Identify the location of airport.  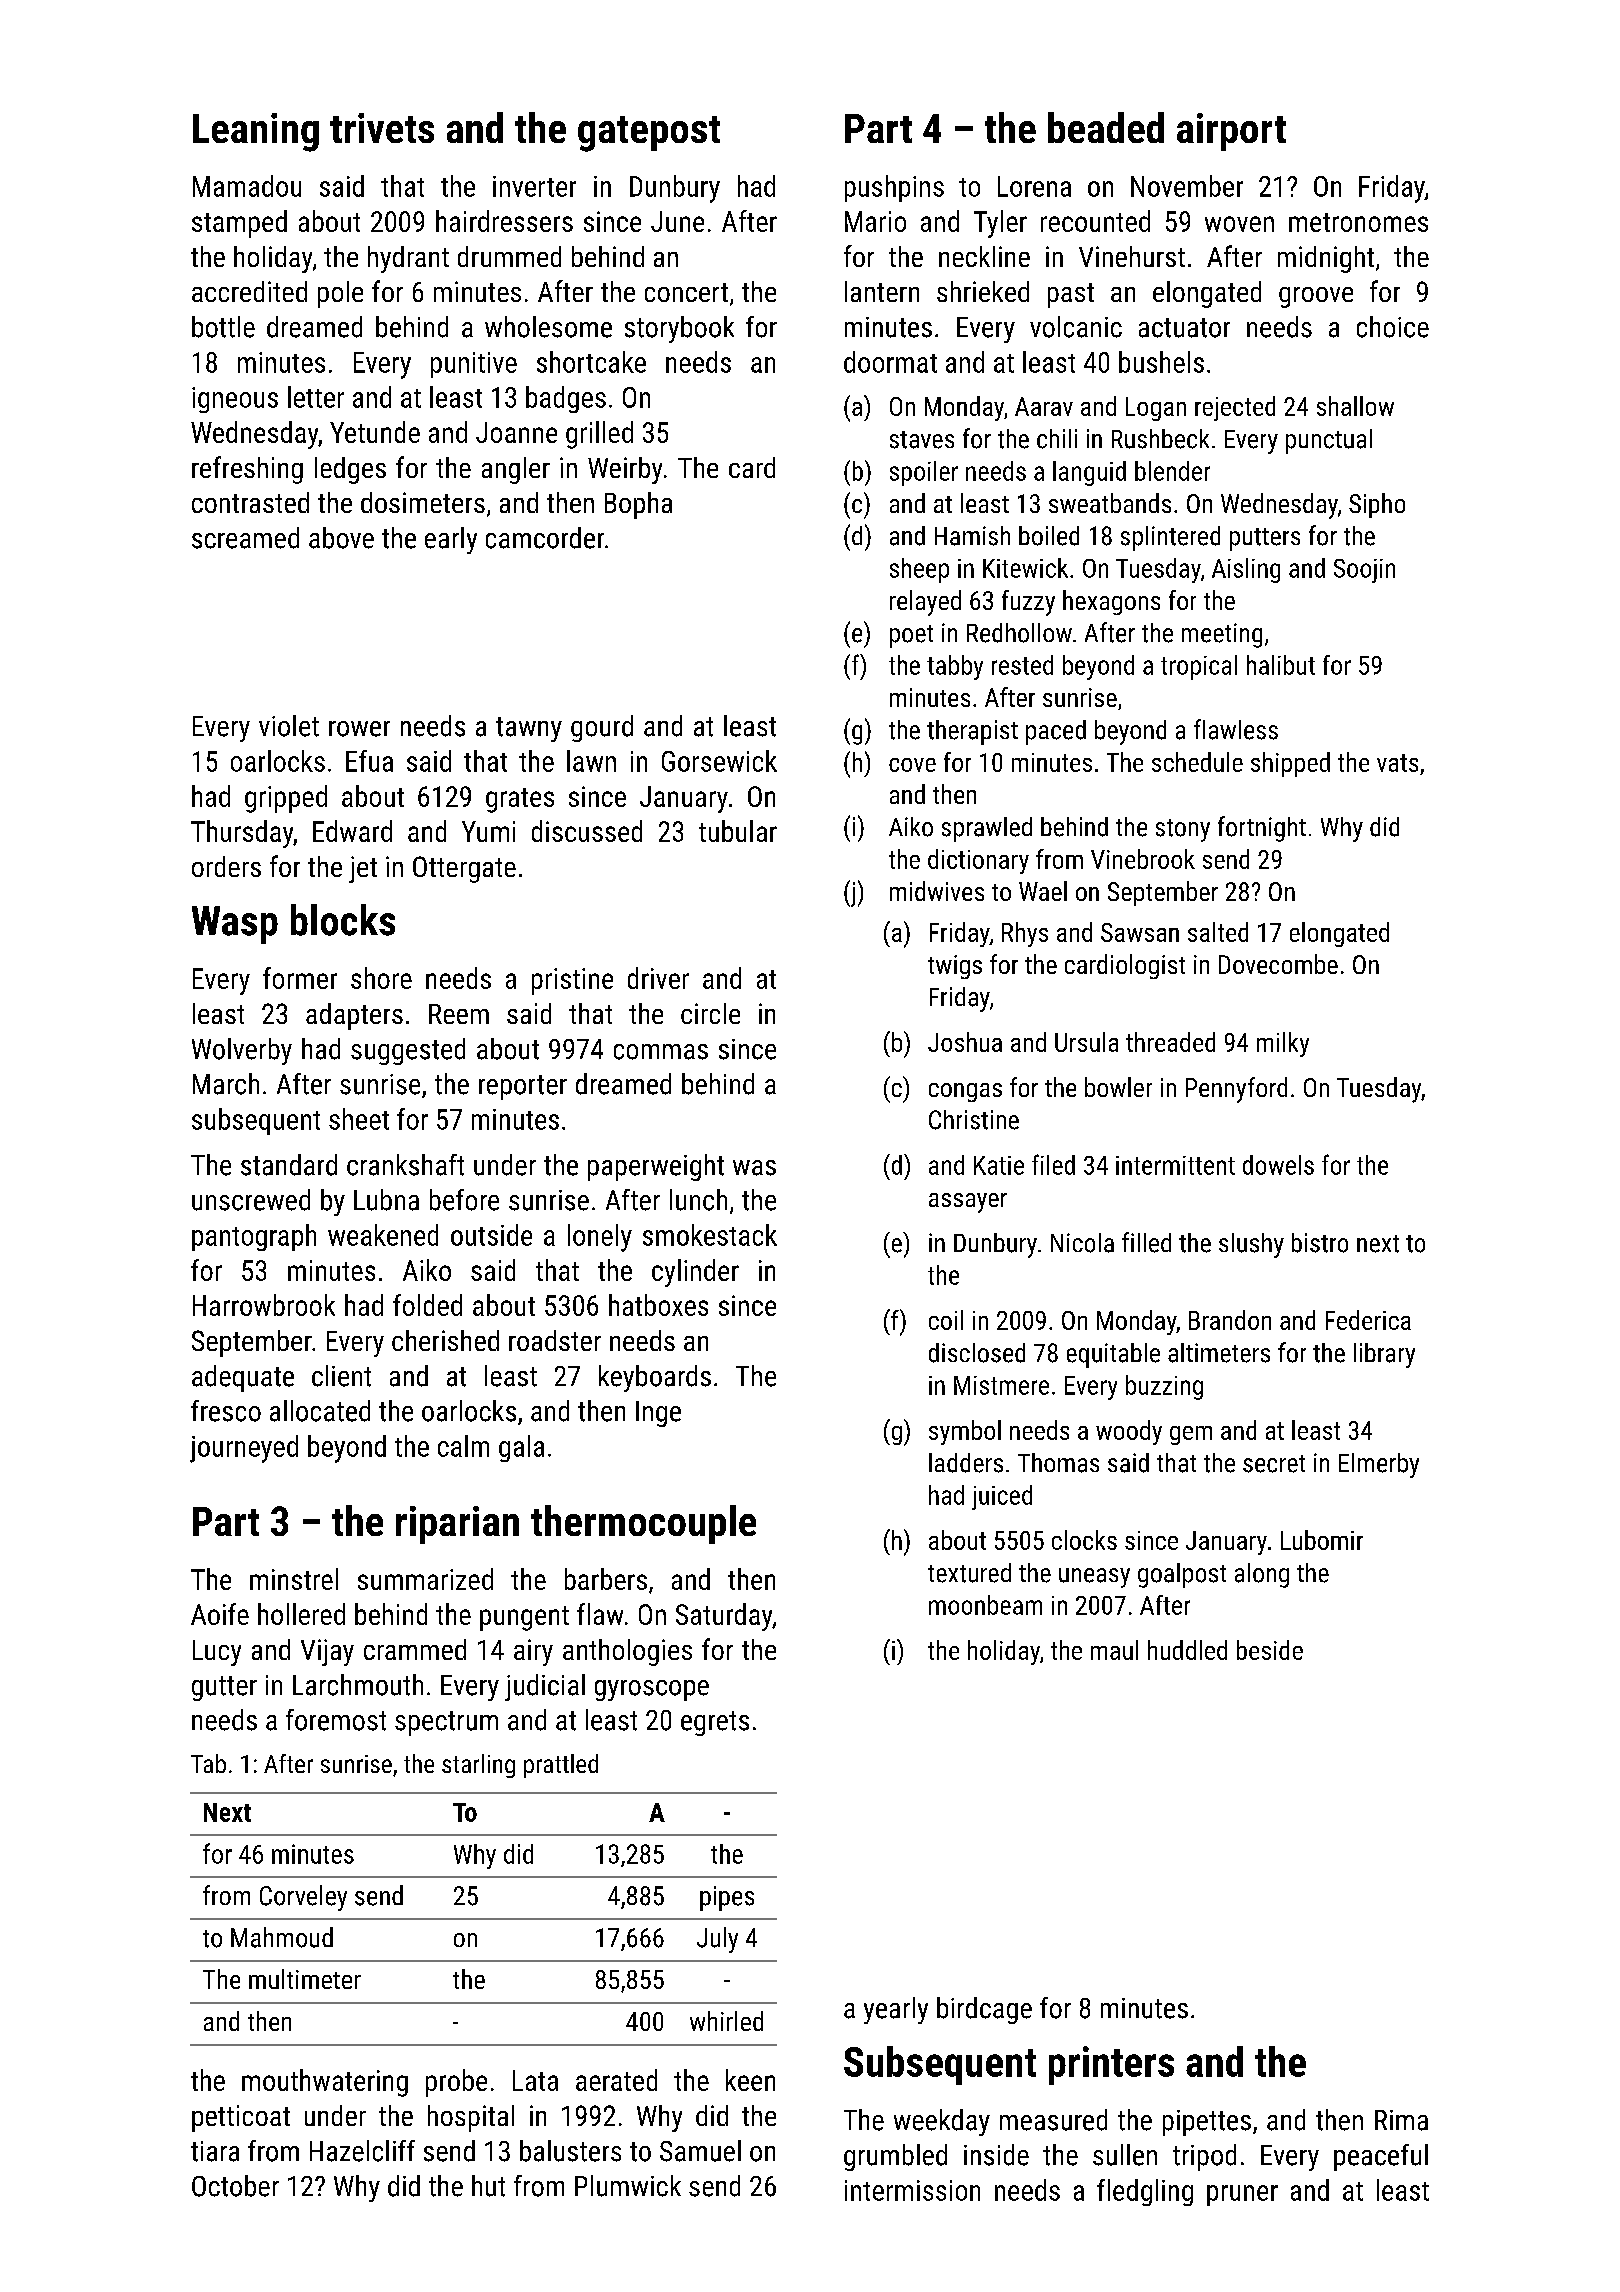
(1231, 132).
